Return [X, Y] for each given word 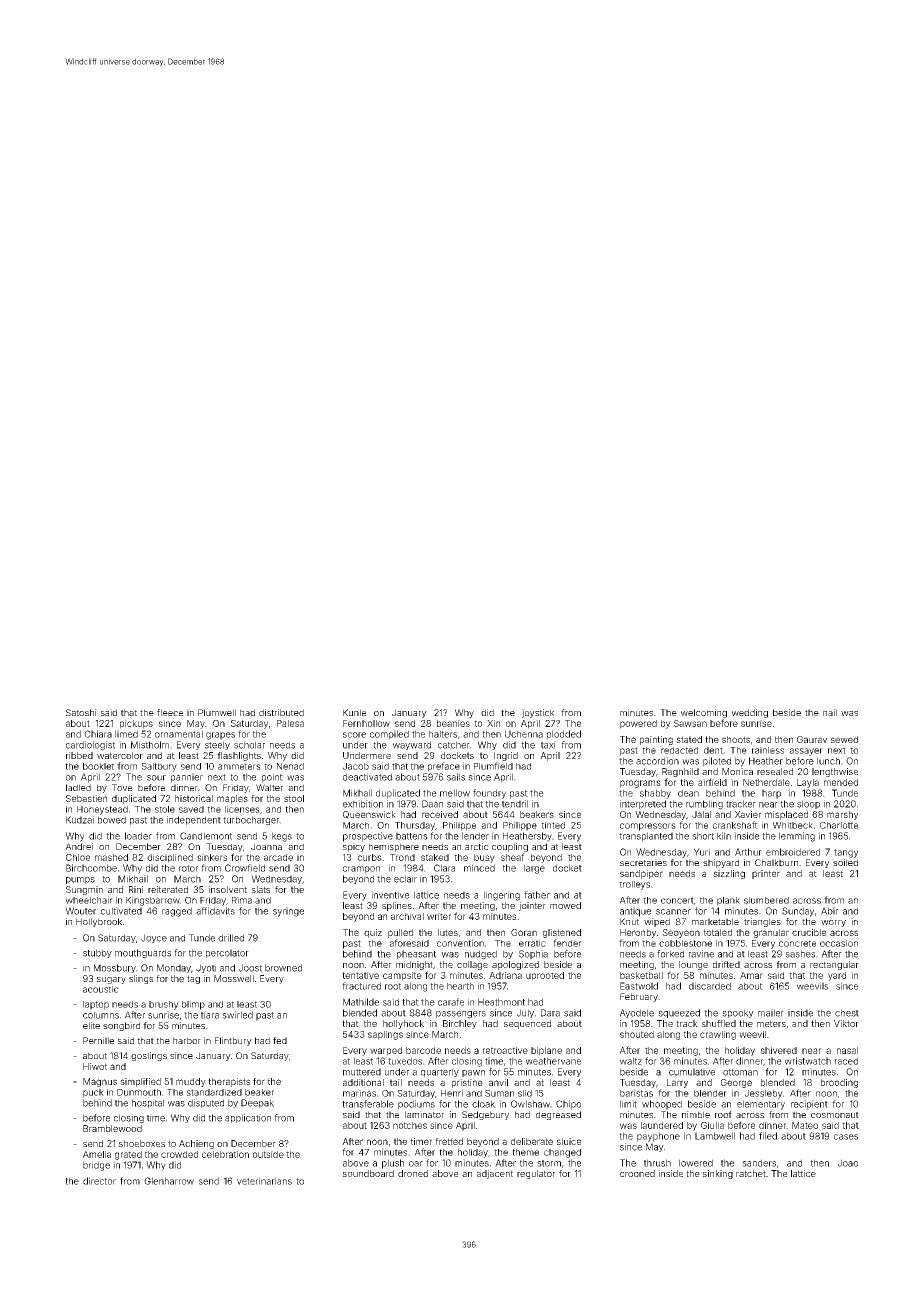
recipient [809, 1105]
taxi [548, 745]
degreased [558, 1115]
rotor [188, 868]
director [99, 1181]
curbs [370, 857]
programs [640, 784]
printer [766, 874]
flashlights [239, 756]
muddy [191, 1082]
